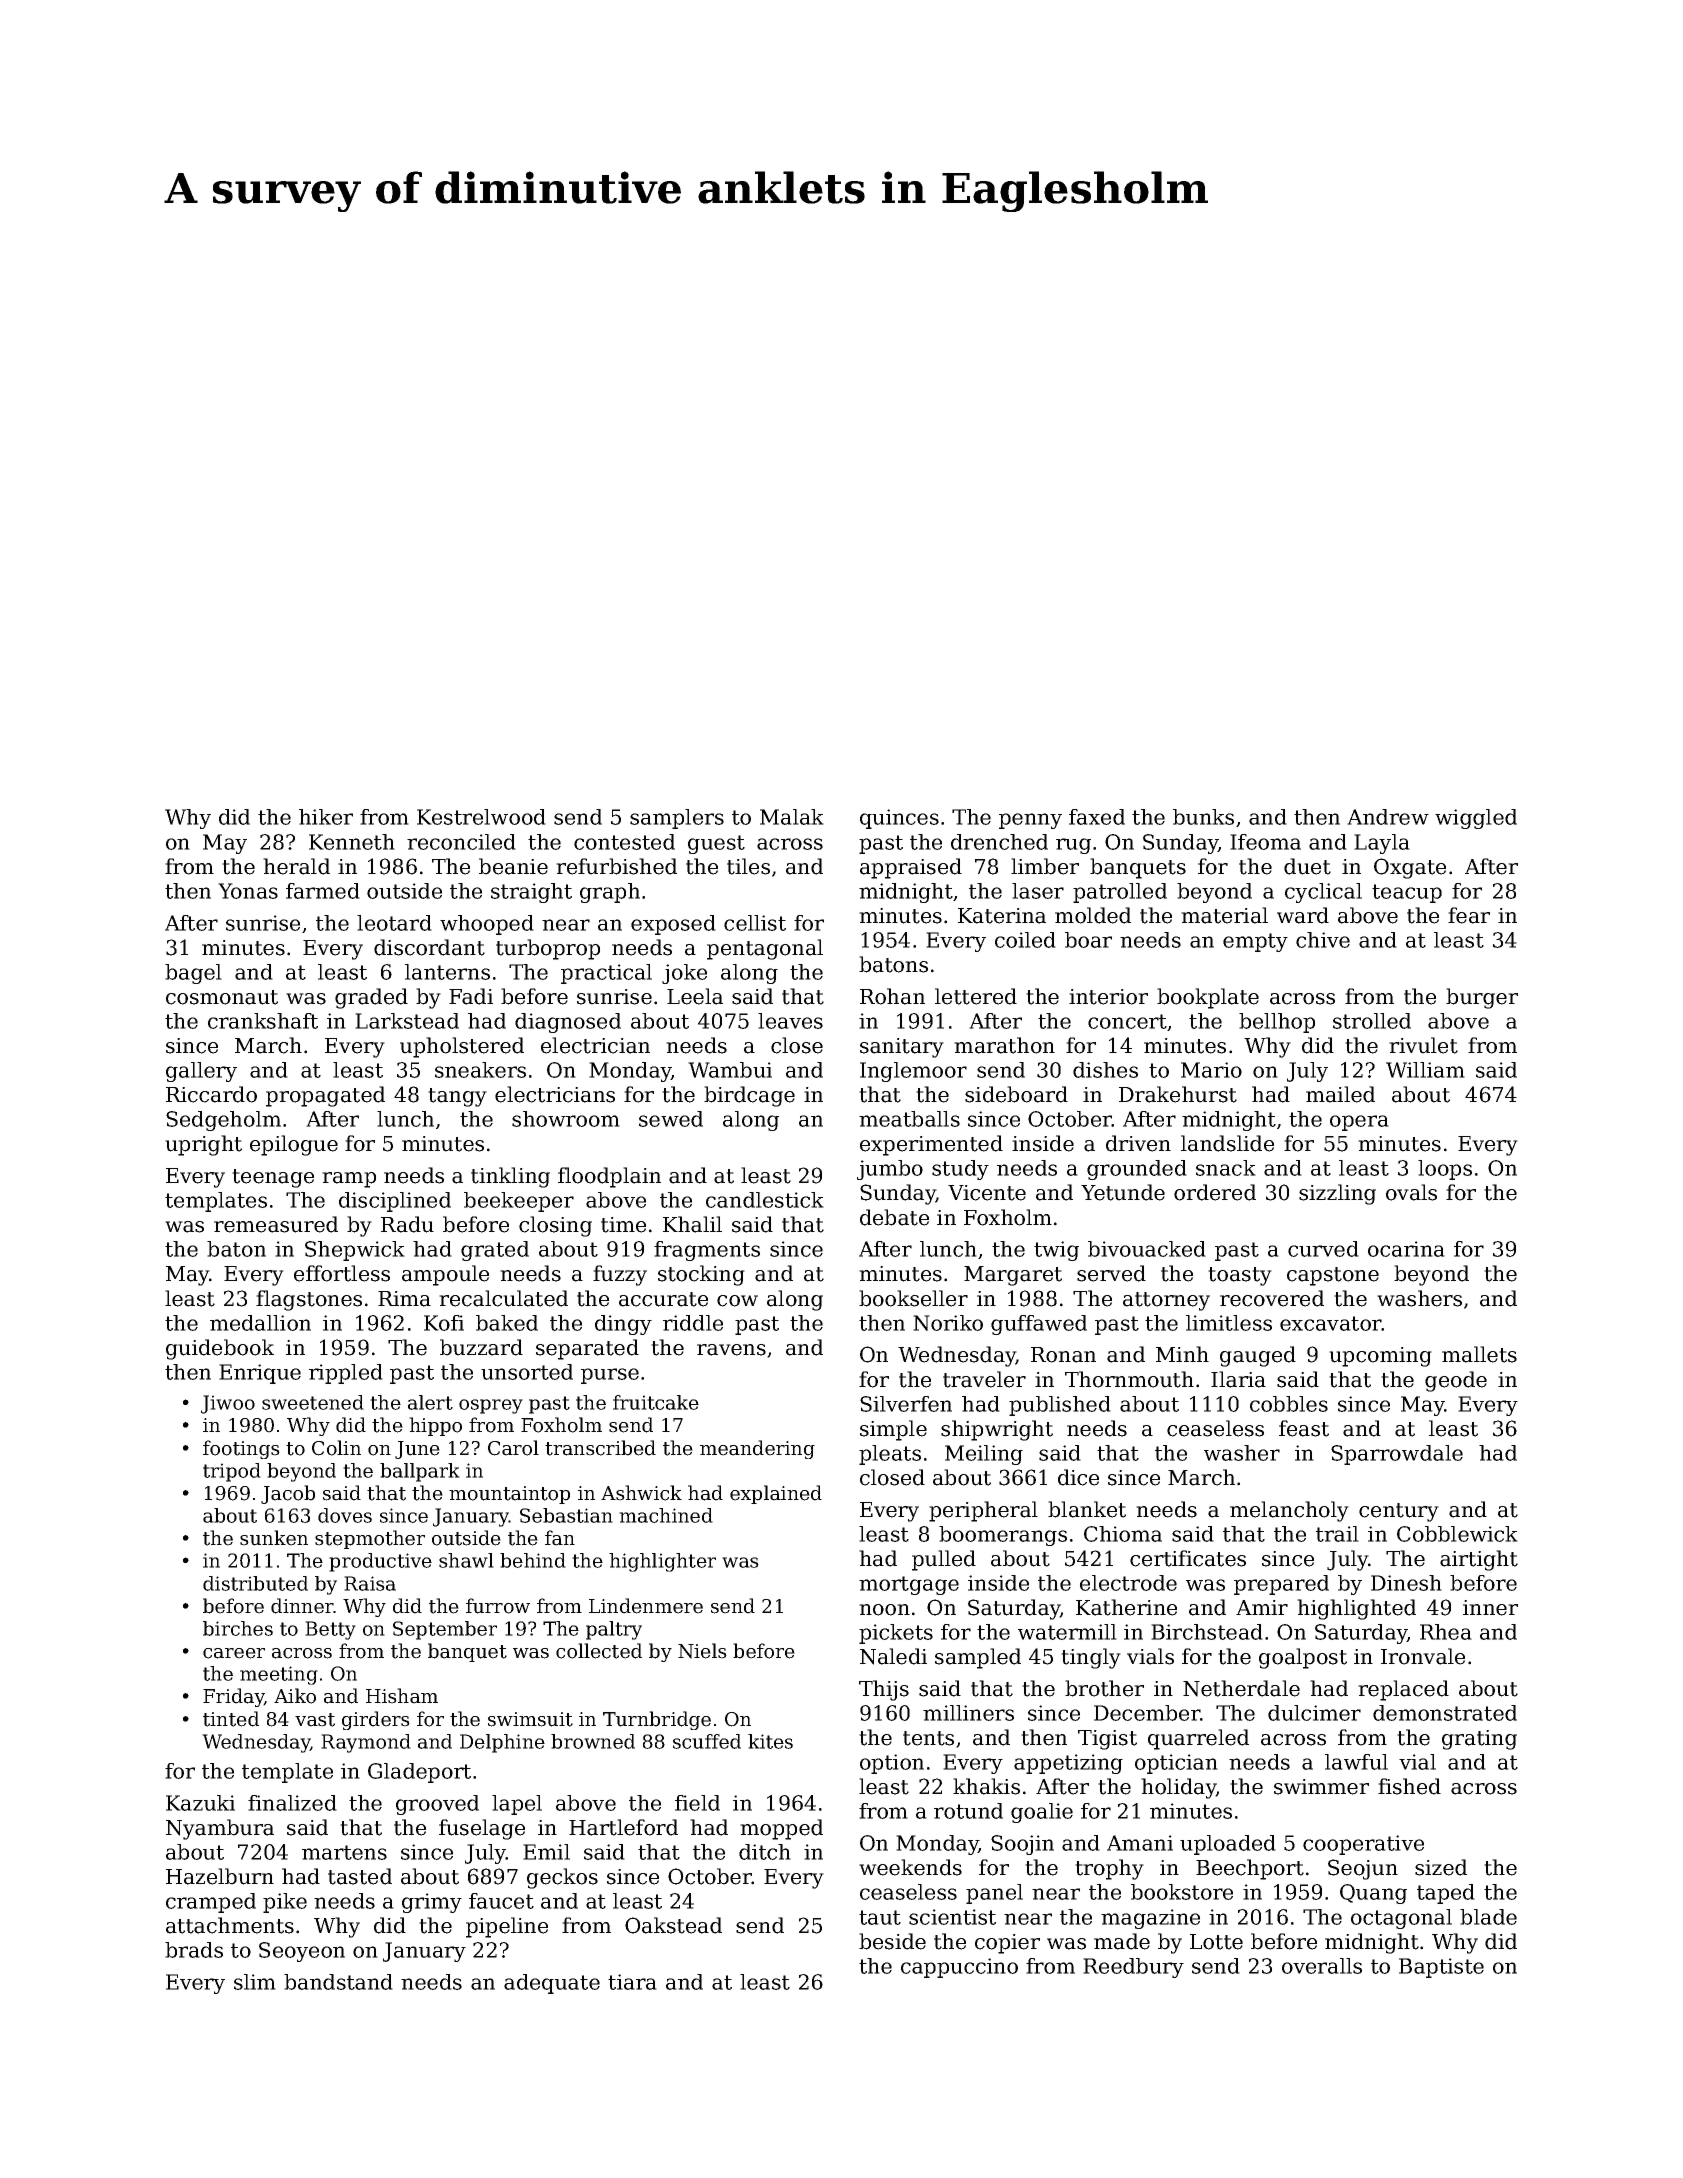 Image resolution: width=1683 pixels, height=2178 pixels. I want to click on ravens, so click(731, 1350).
